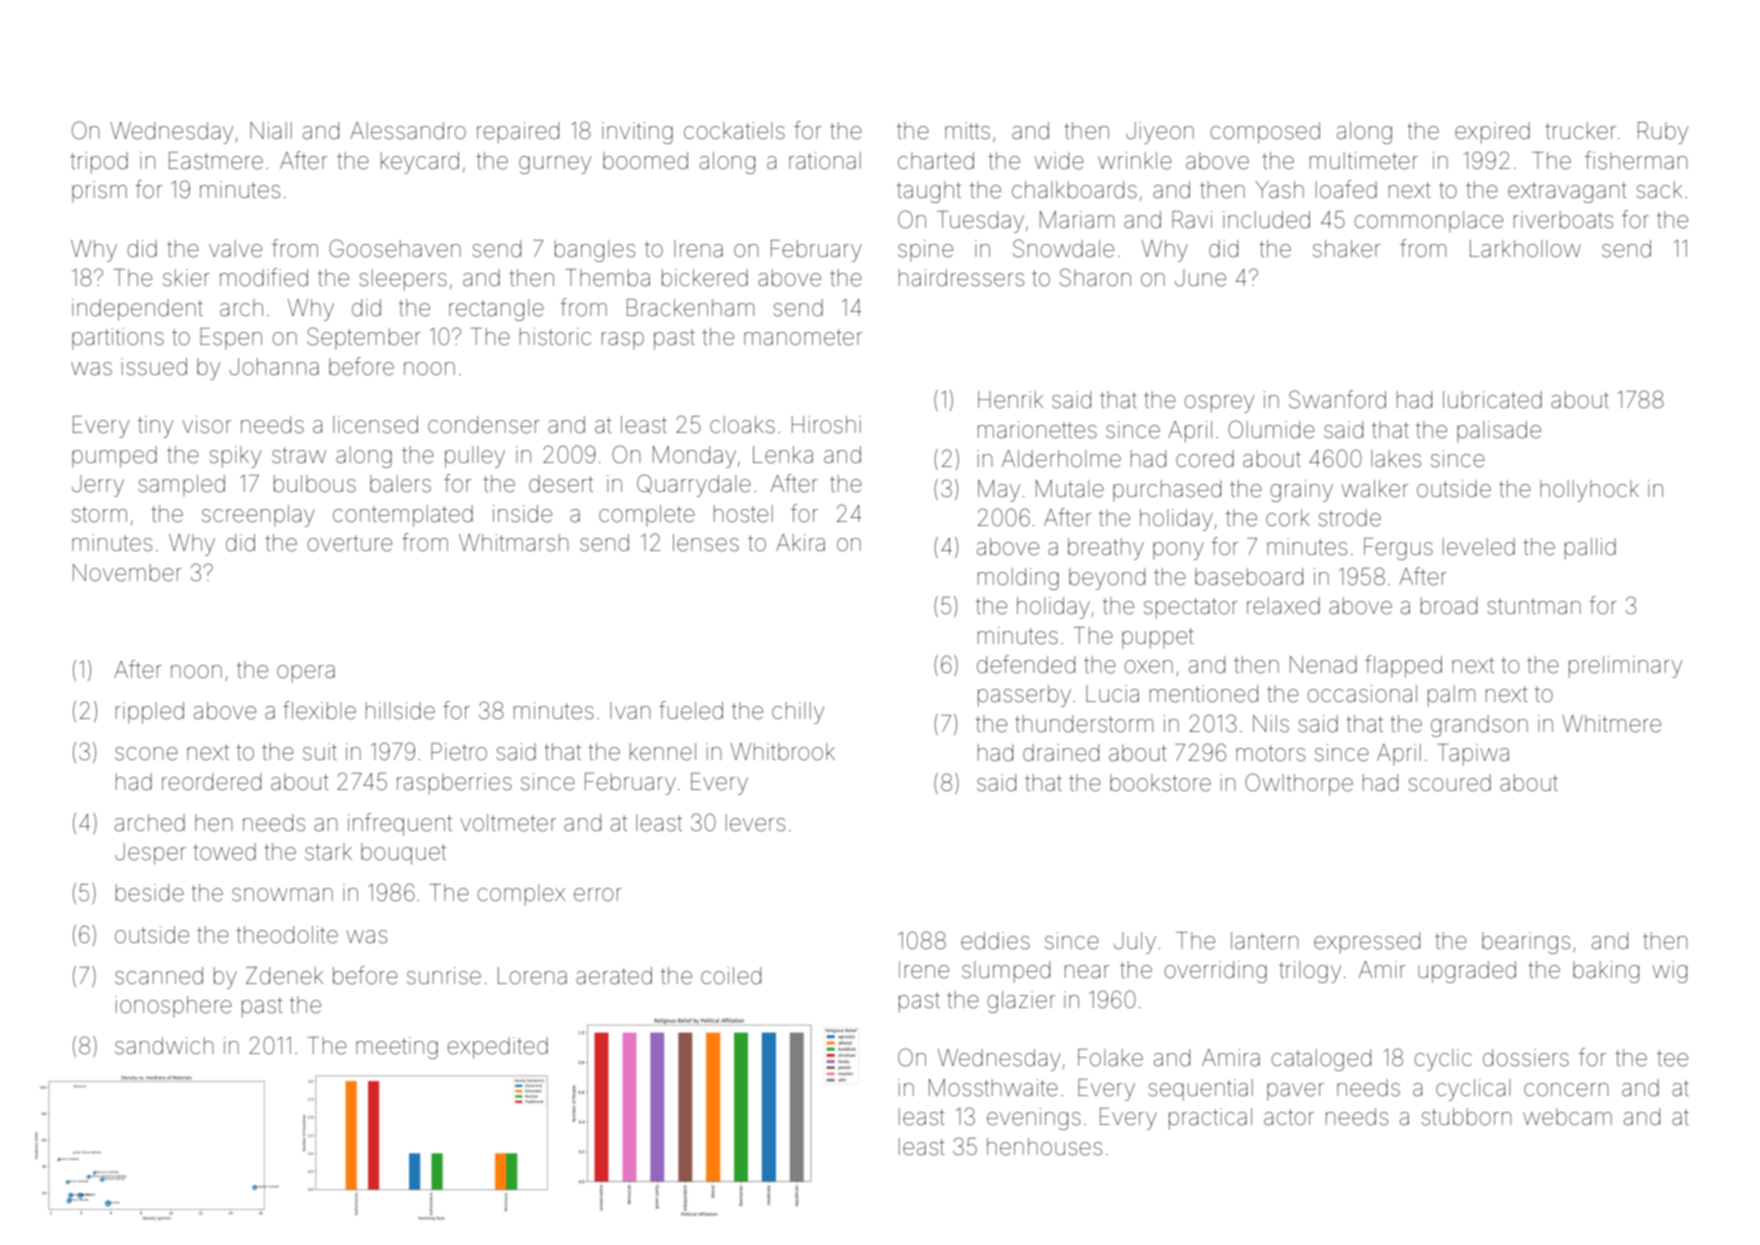 This page has height=1245, width=1760. Describe the element at coordinates (783, 455) in the page. I see `Lenka` at that location.
